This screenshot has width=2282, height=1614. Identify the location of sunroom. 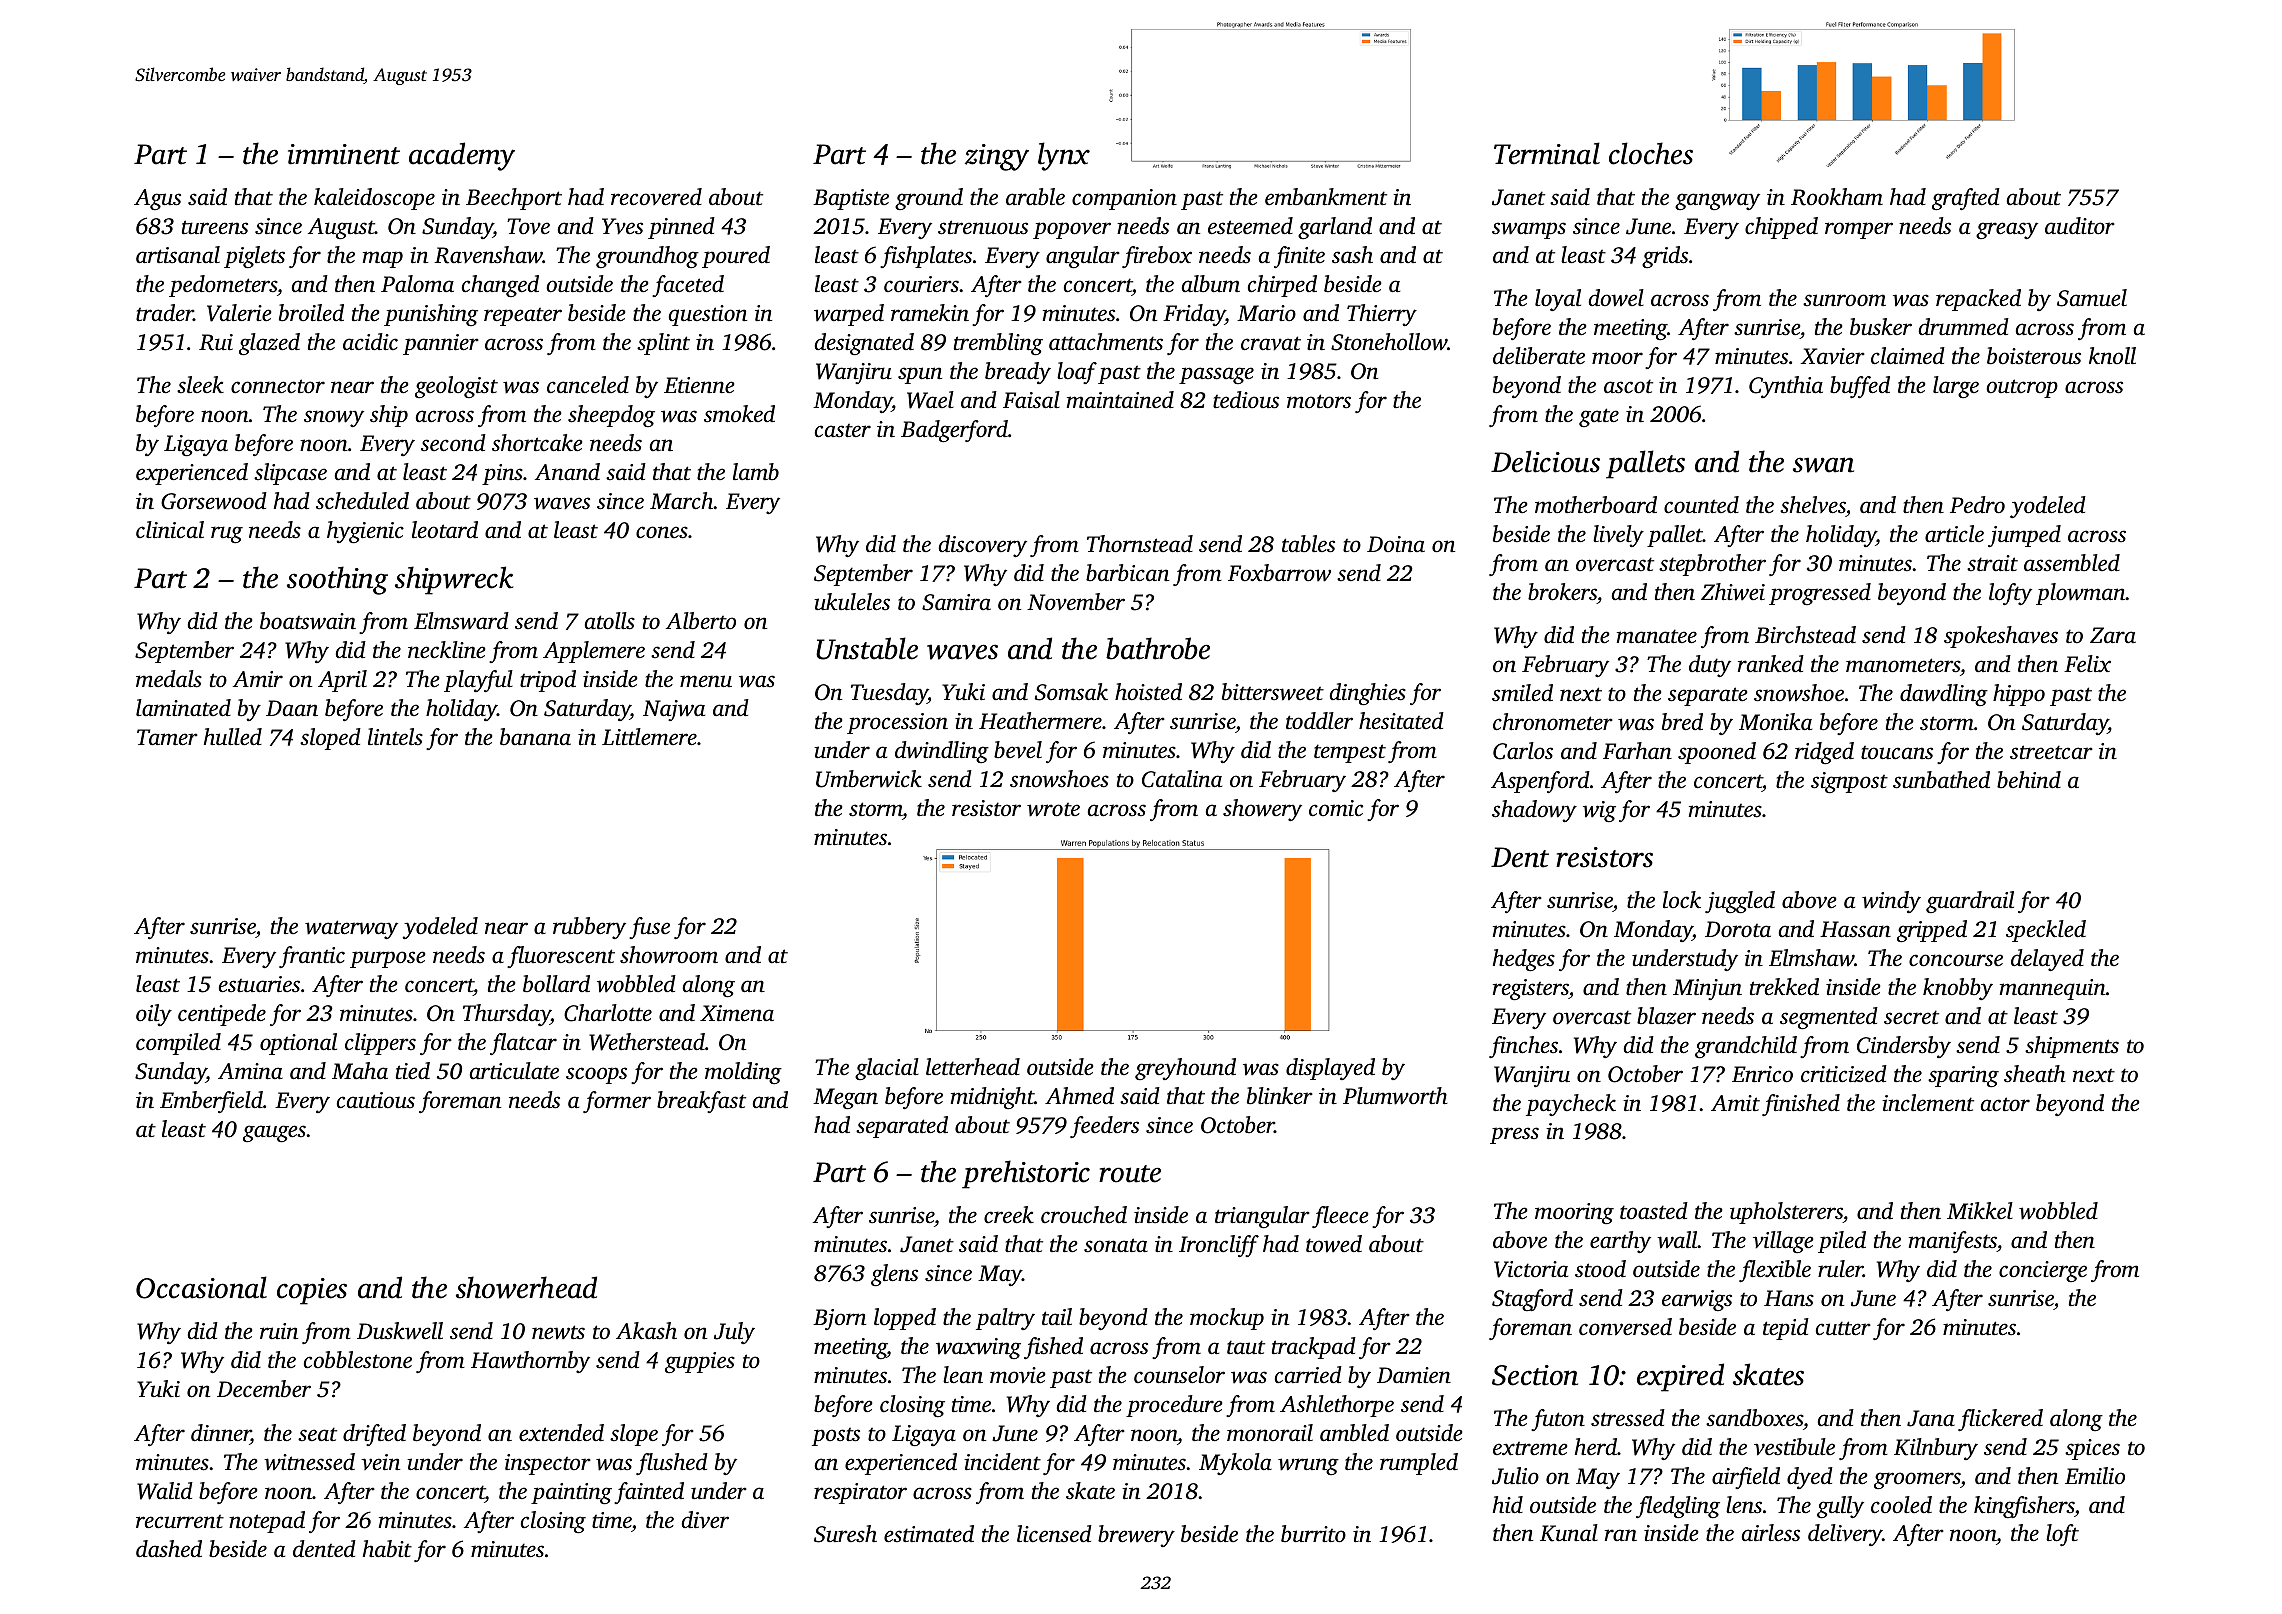
(1844, 300).
